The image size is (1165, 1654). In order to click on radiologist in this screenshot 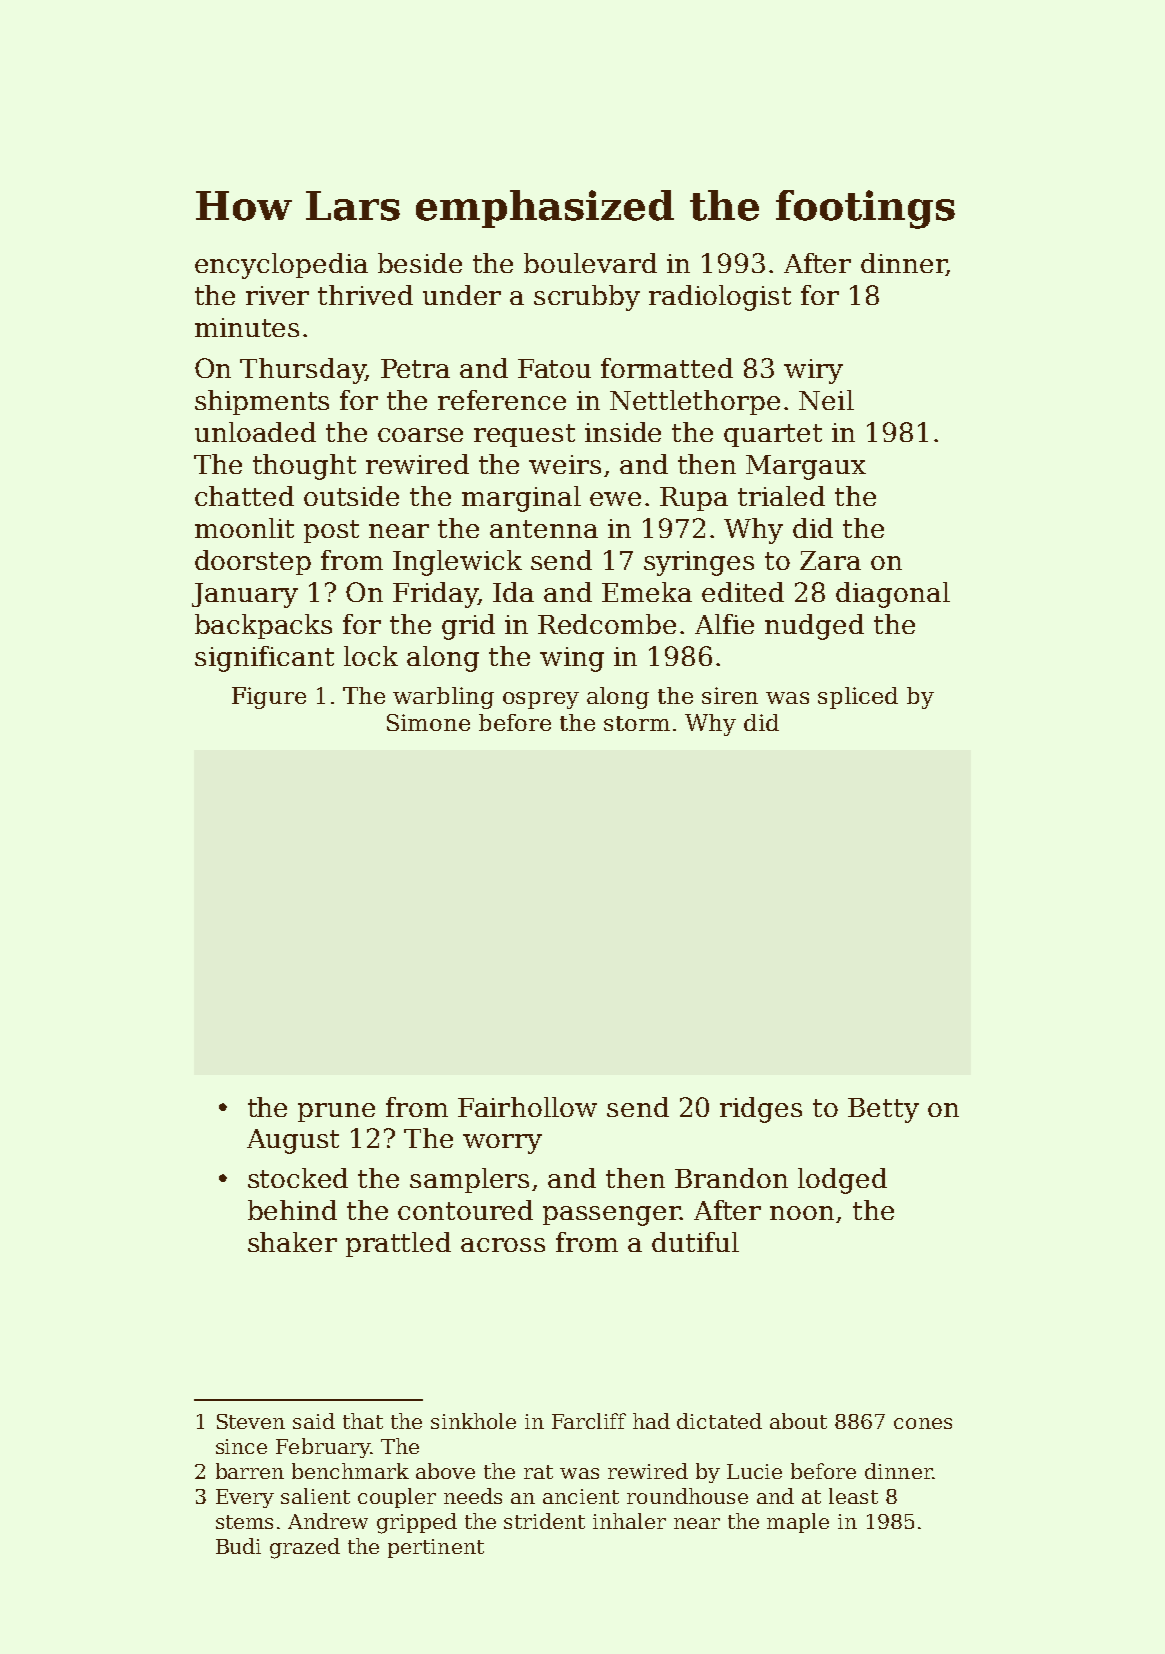, I will do `click(720, 298)`.
